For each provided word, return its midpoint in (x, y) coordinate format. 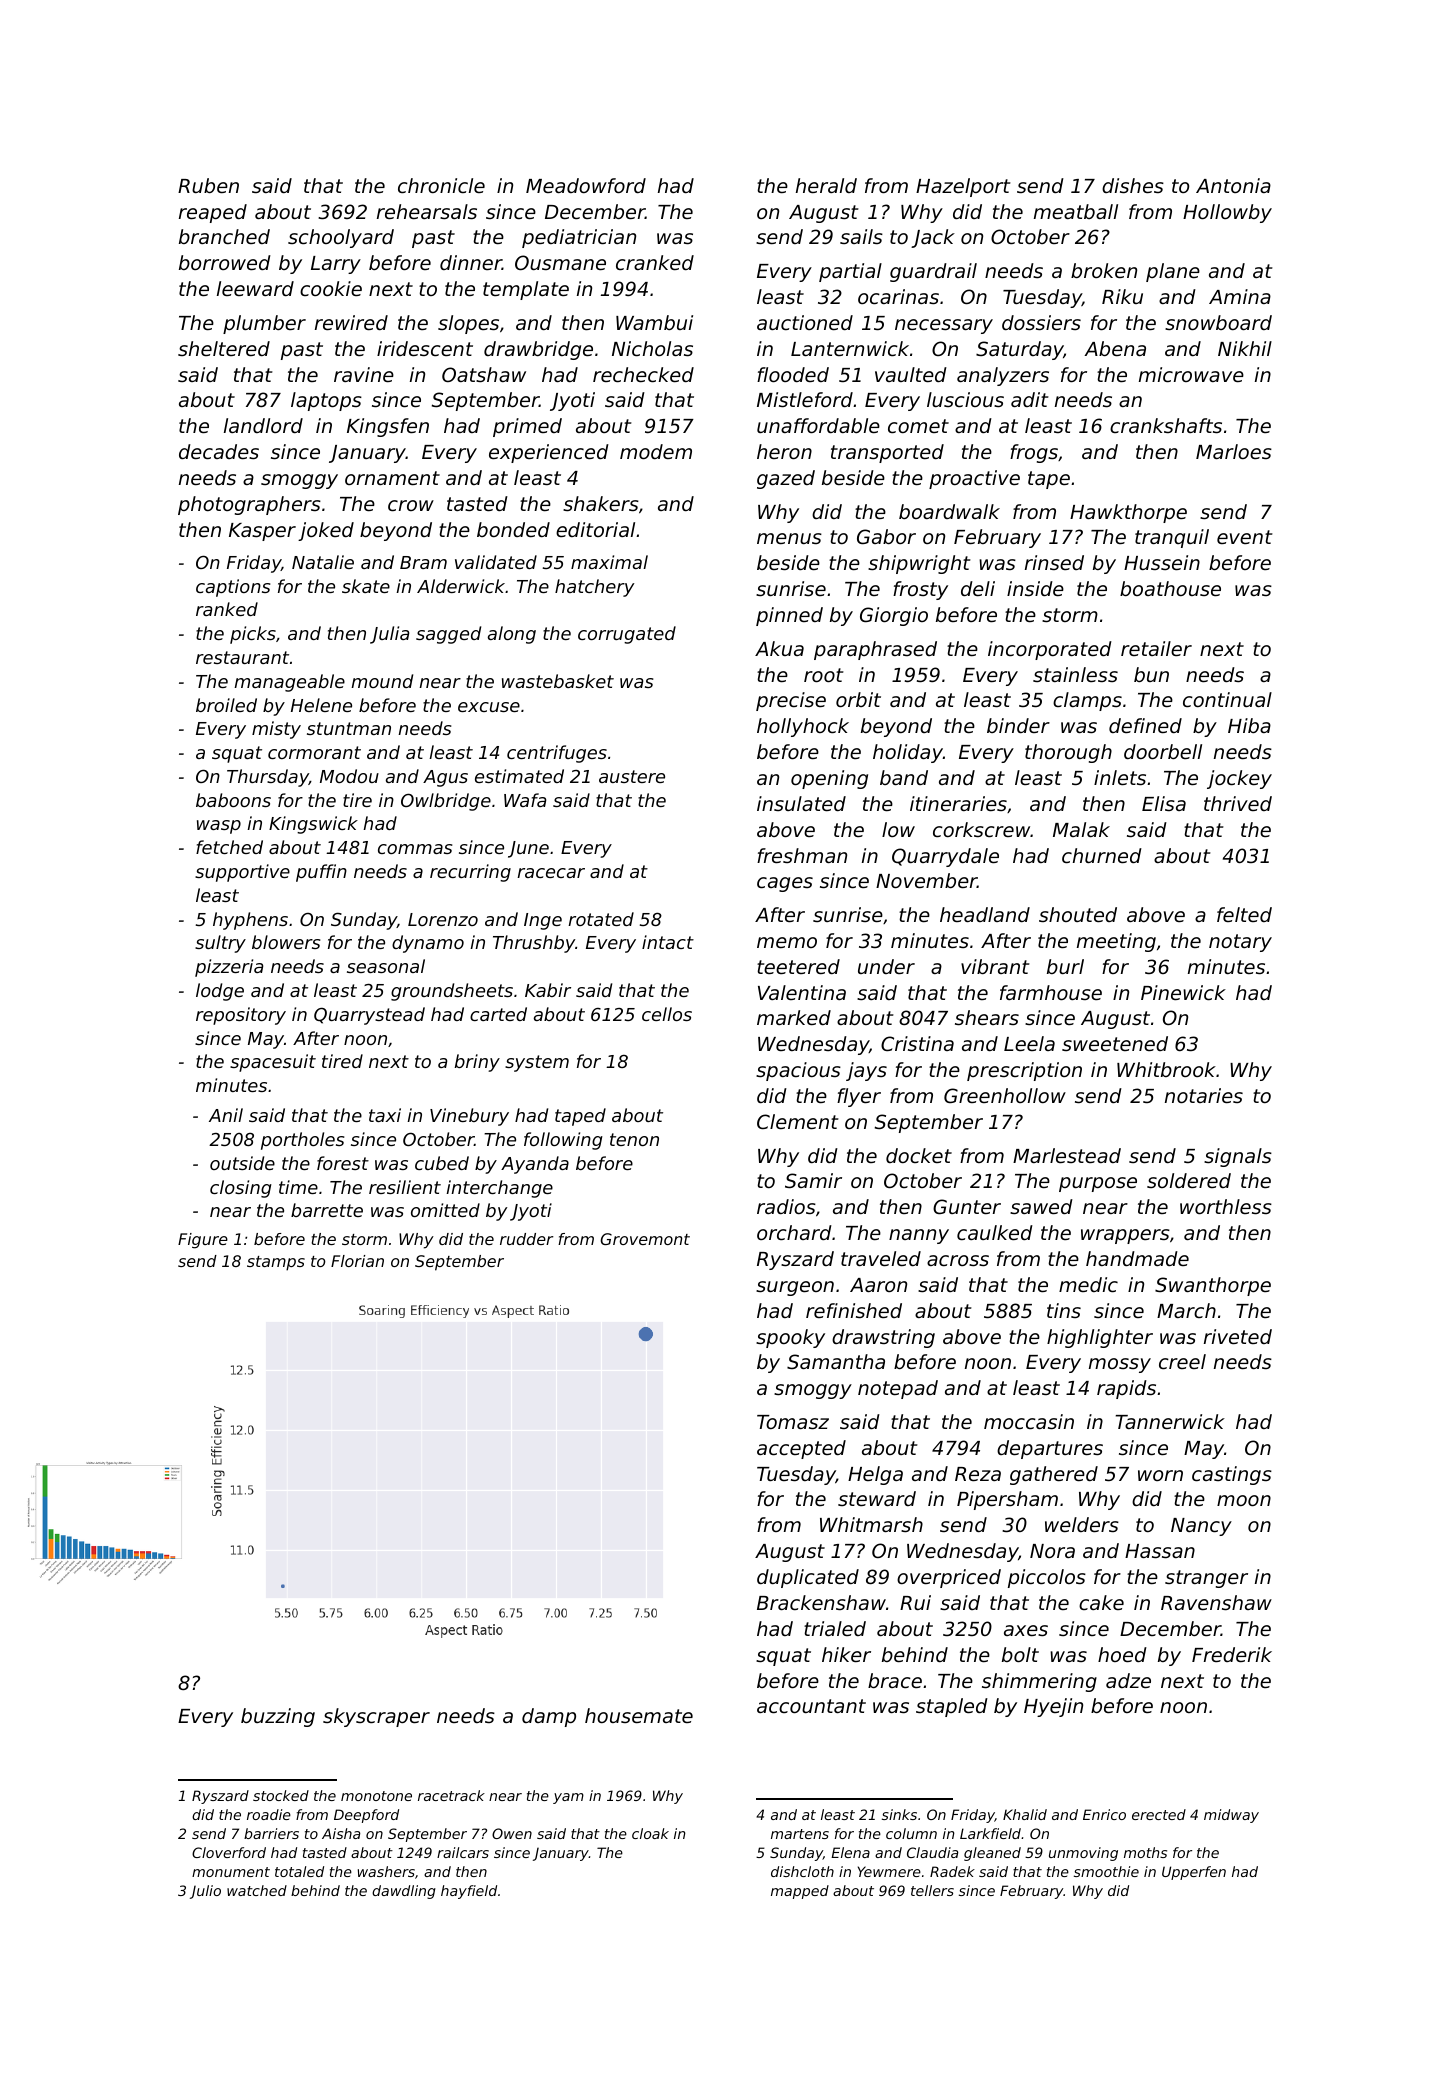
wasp (219, 827)
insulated (801, 803)
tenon (634, 1139)
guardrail (933, 272)
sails (861, 236)
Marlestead (1067, 1155)
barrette (327, 1210)
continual (1227, 699)
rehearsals (427, 211)
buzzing (278, 1717)
